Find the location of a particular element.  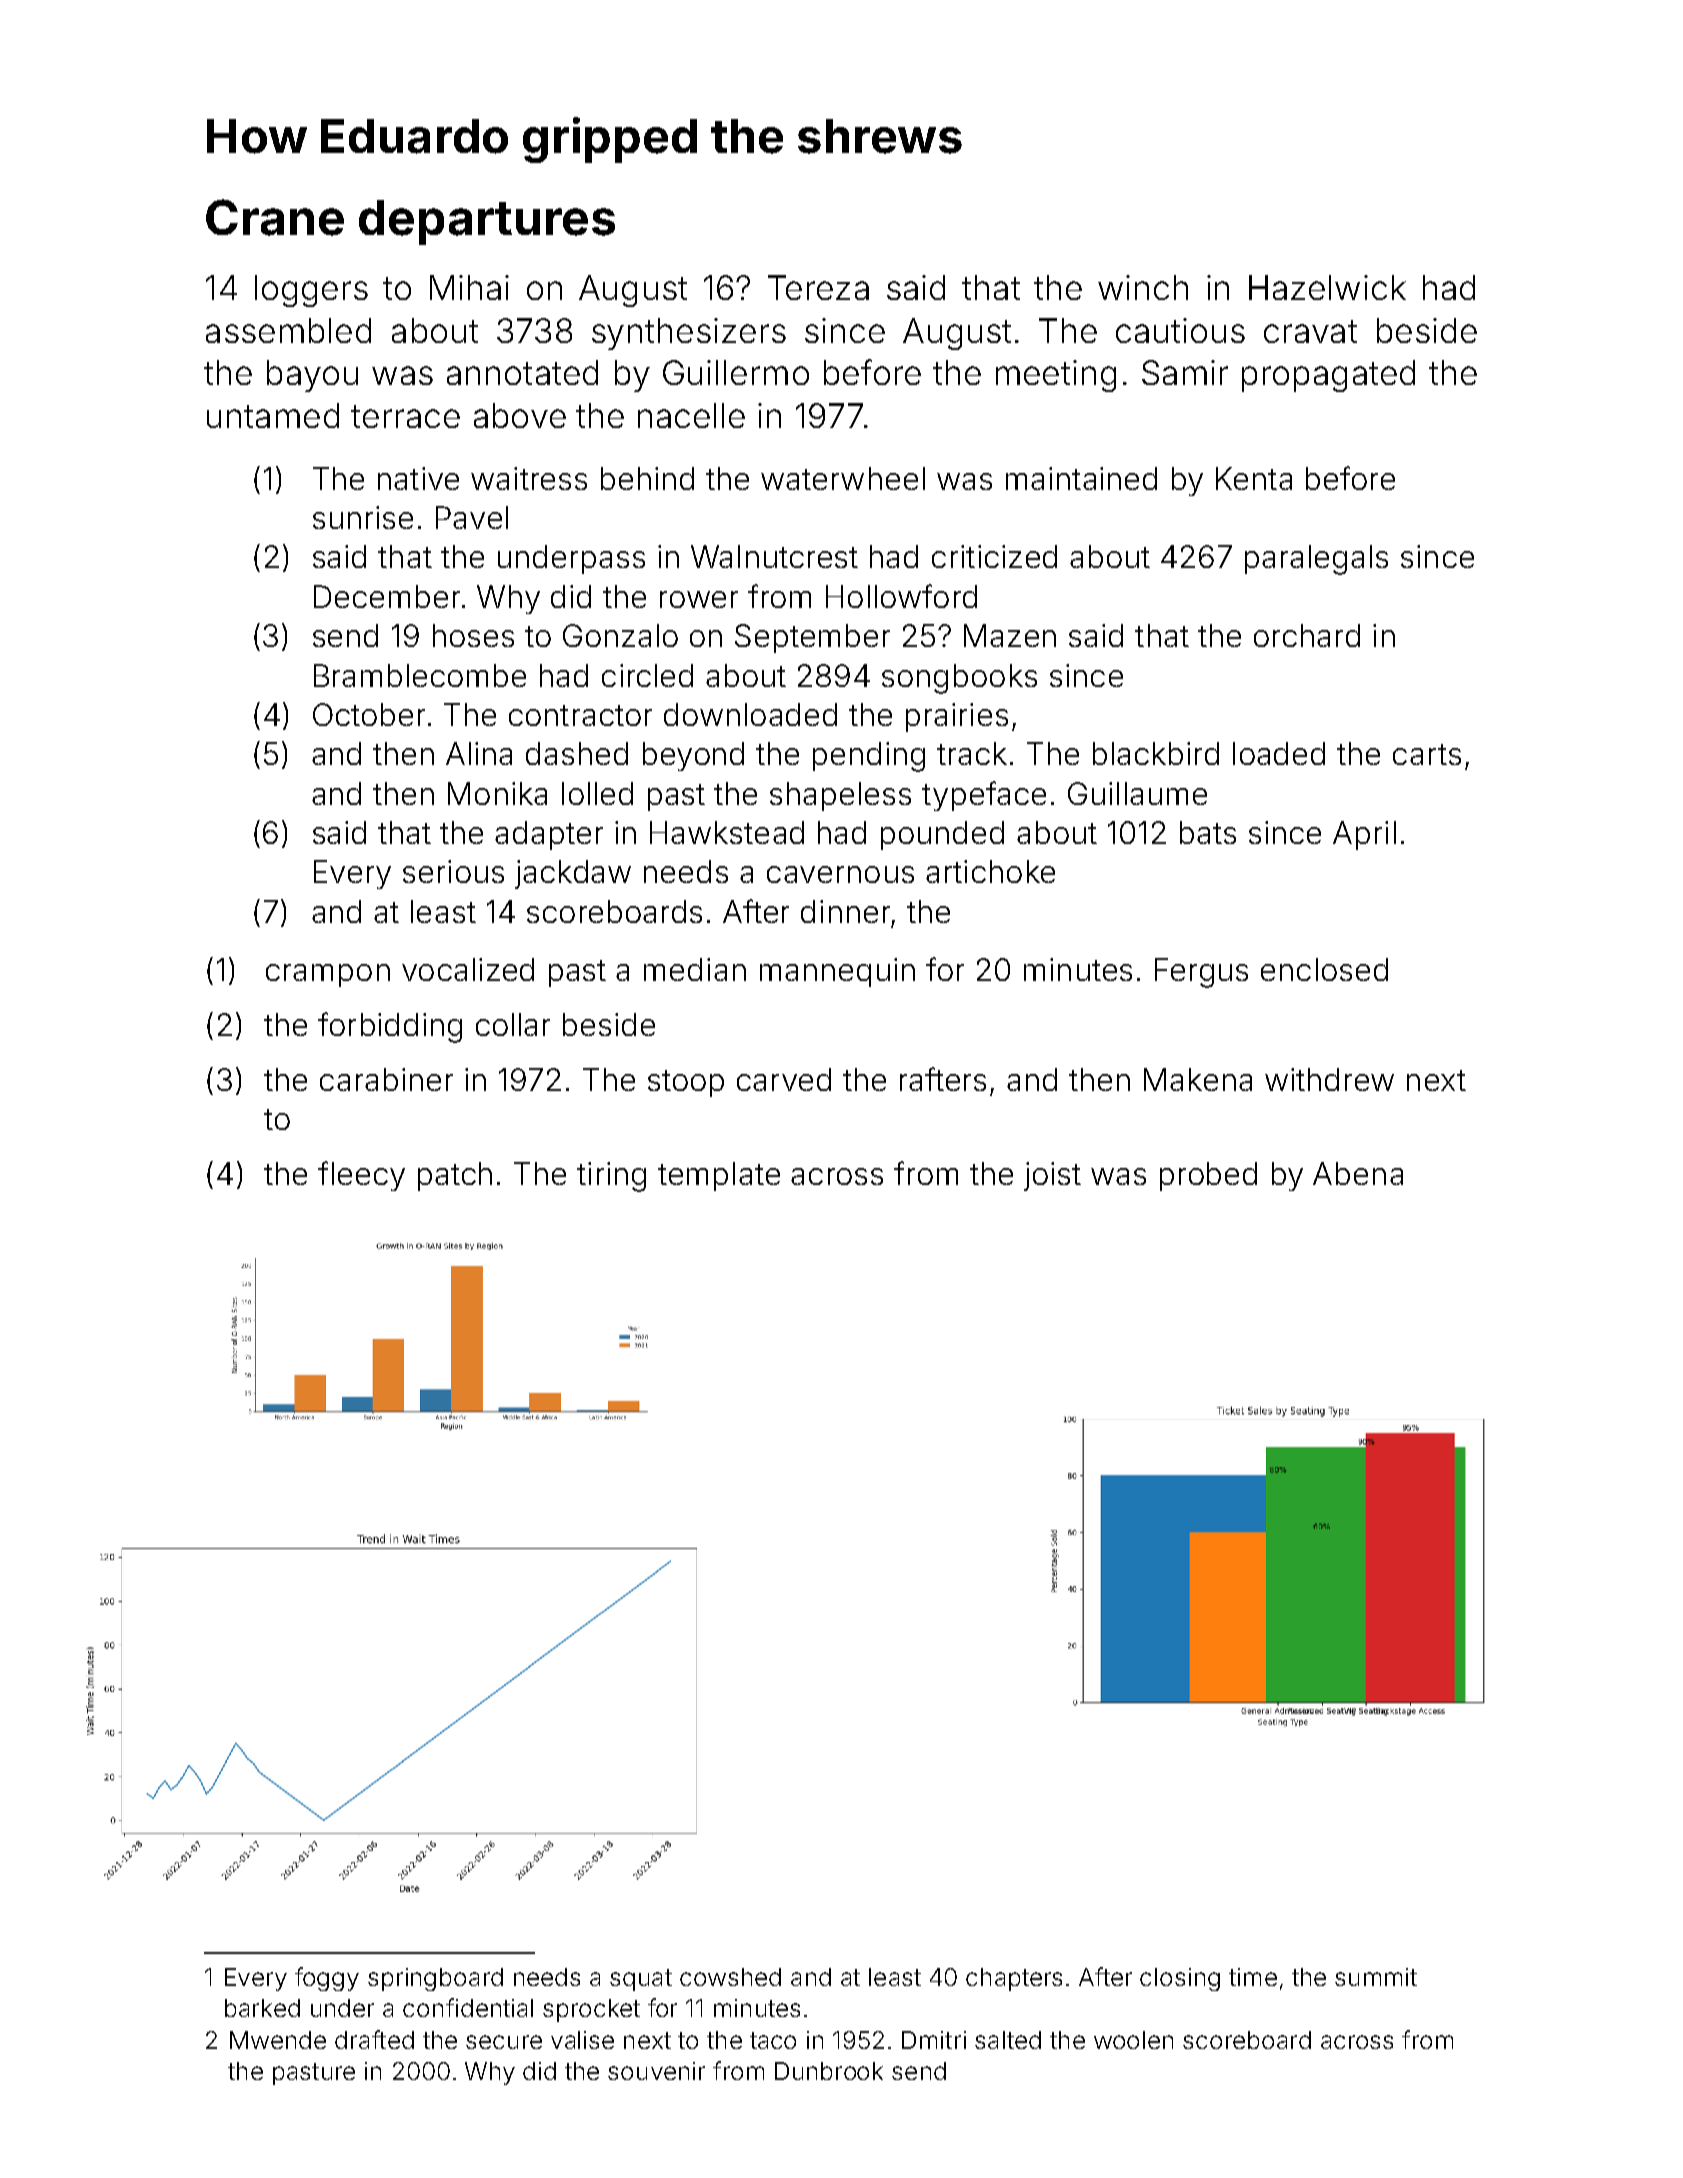

waterwheel is located at coordinates (843, 478).
